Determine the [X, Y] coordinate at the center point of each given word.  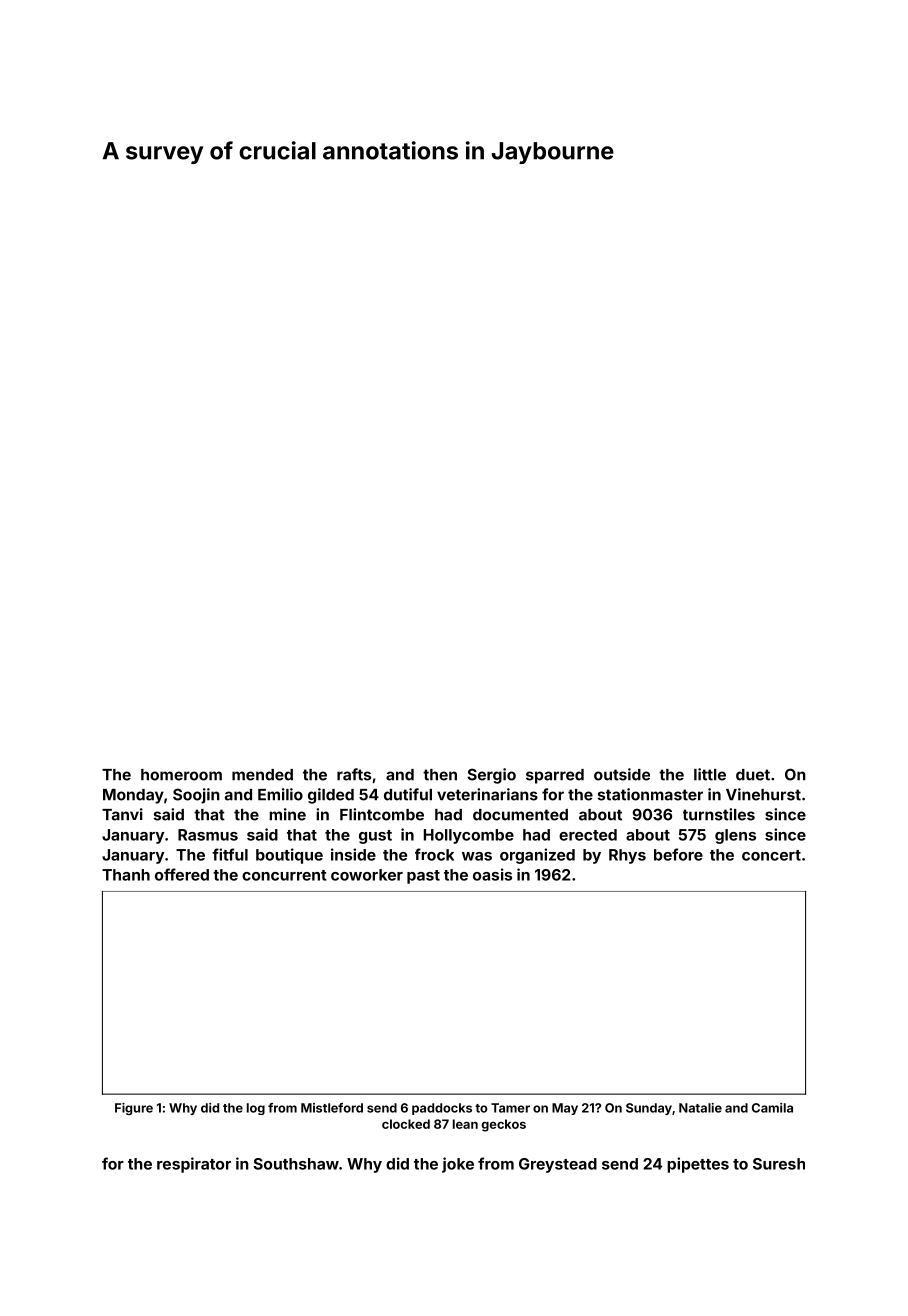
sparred [555, 776]
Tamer [510, 1108]
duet [753, 775]
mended [262, 775]
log [256, 1109]
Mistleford [332, 1108]
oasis [492, 874]
